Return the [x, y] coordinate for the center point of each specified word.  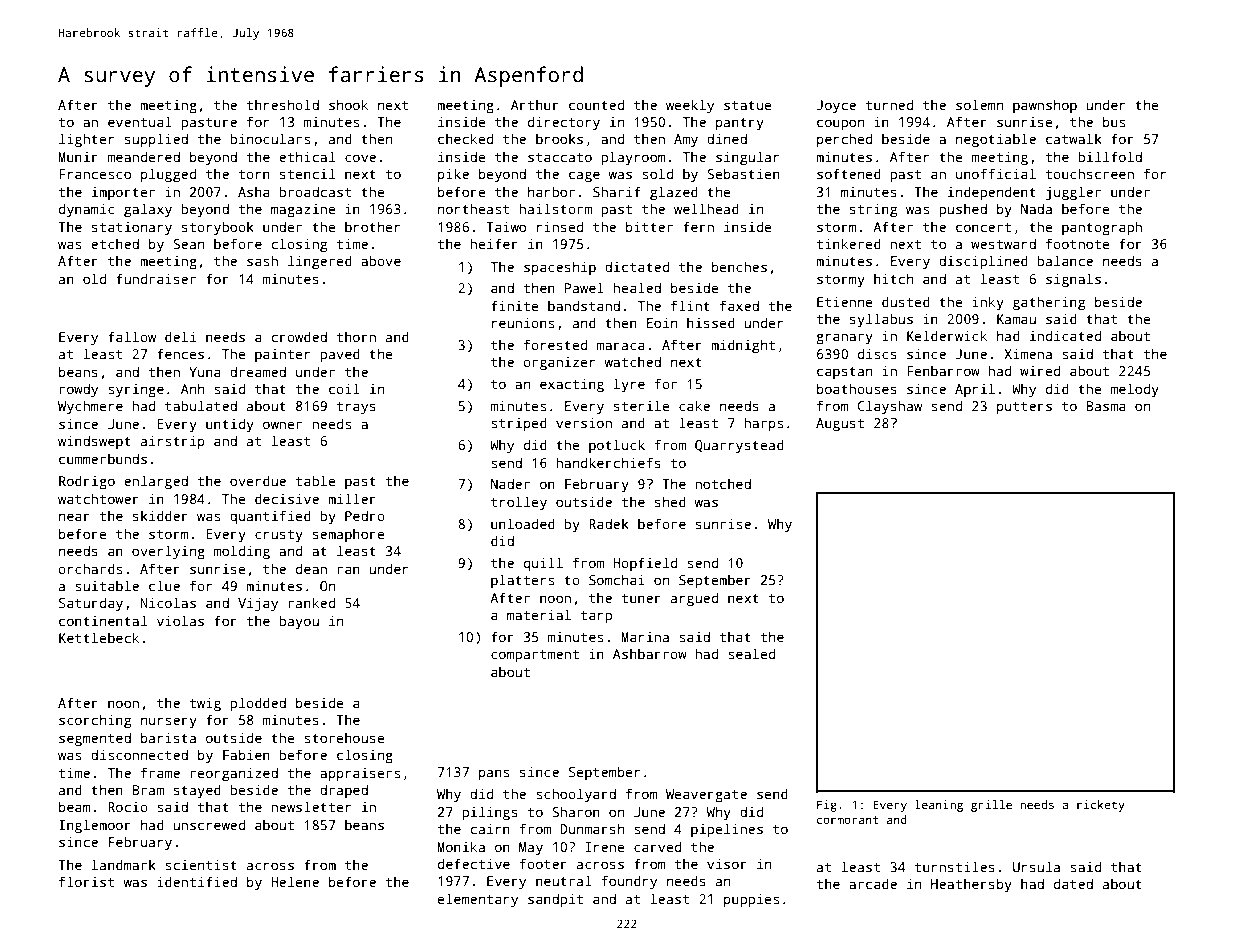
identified [197, 881]
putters [1024, 408]
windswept [94, 442]
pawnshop [1045, 106]
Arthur [535, 104]
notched [723, 483]
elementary [478, 900]
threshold [283, 104]
